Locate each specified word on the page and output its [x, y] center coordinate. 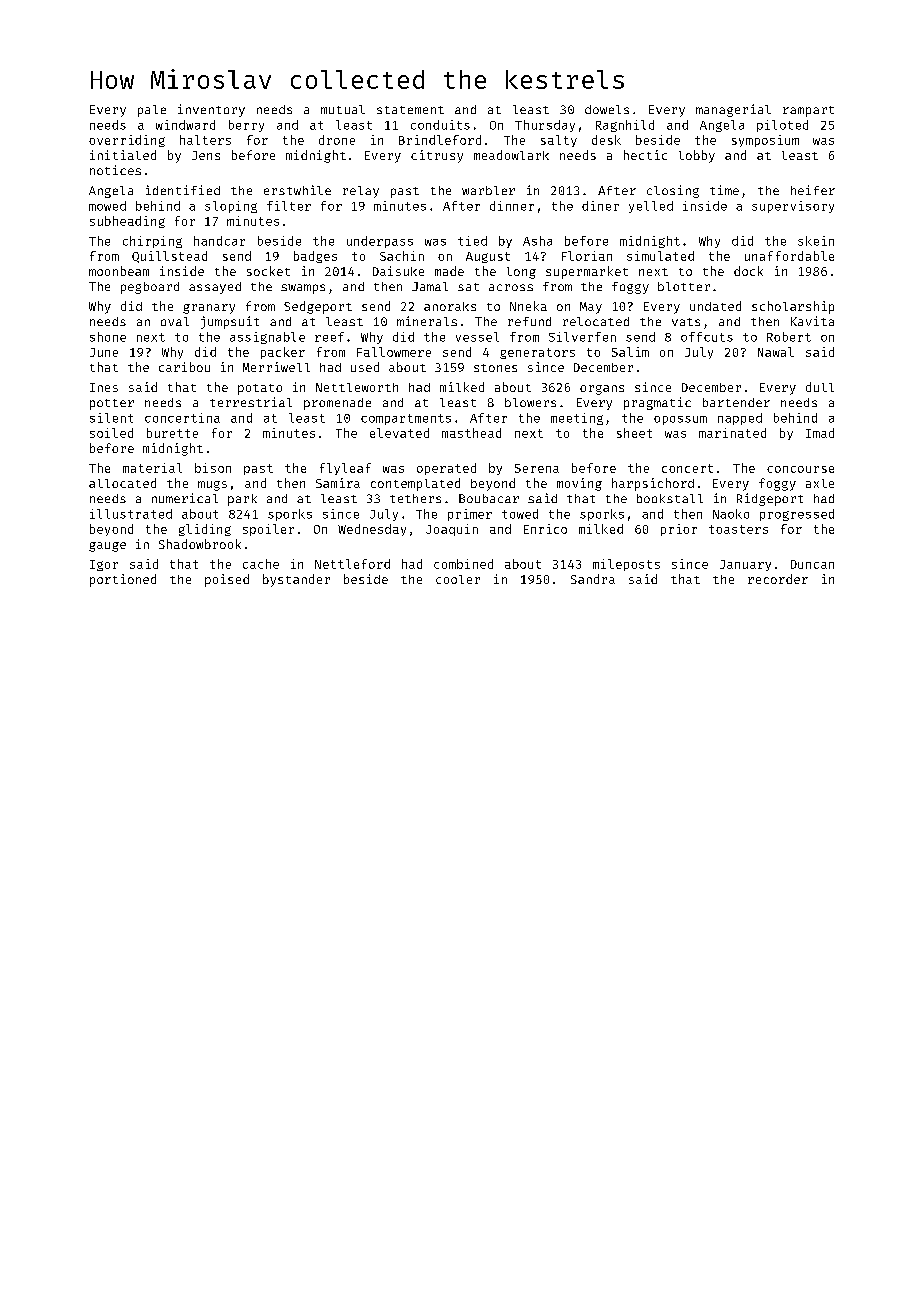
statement [410, 110]
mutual [343, 109]
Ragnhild [625, 126]
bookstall [670, 498]
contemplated [415, 484]
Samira [338, 483]
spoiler [268, 530]
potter [112, 404]
